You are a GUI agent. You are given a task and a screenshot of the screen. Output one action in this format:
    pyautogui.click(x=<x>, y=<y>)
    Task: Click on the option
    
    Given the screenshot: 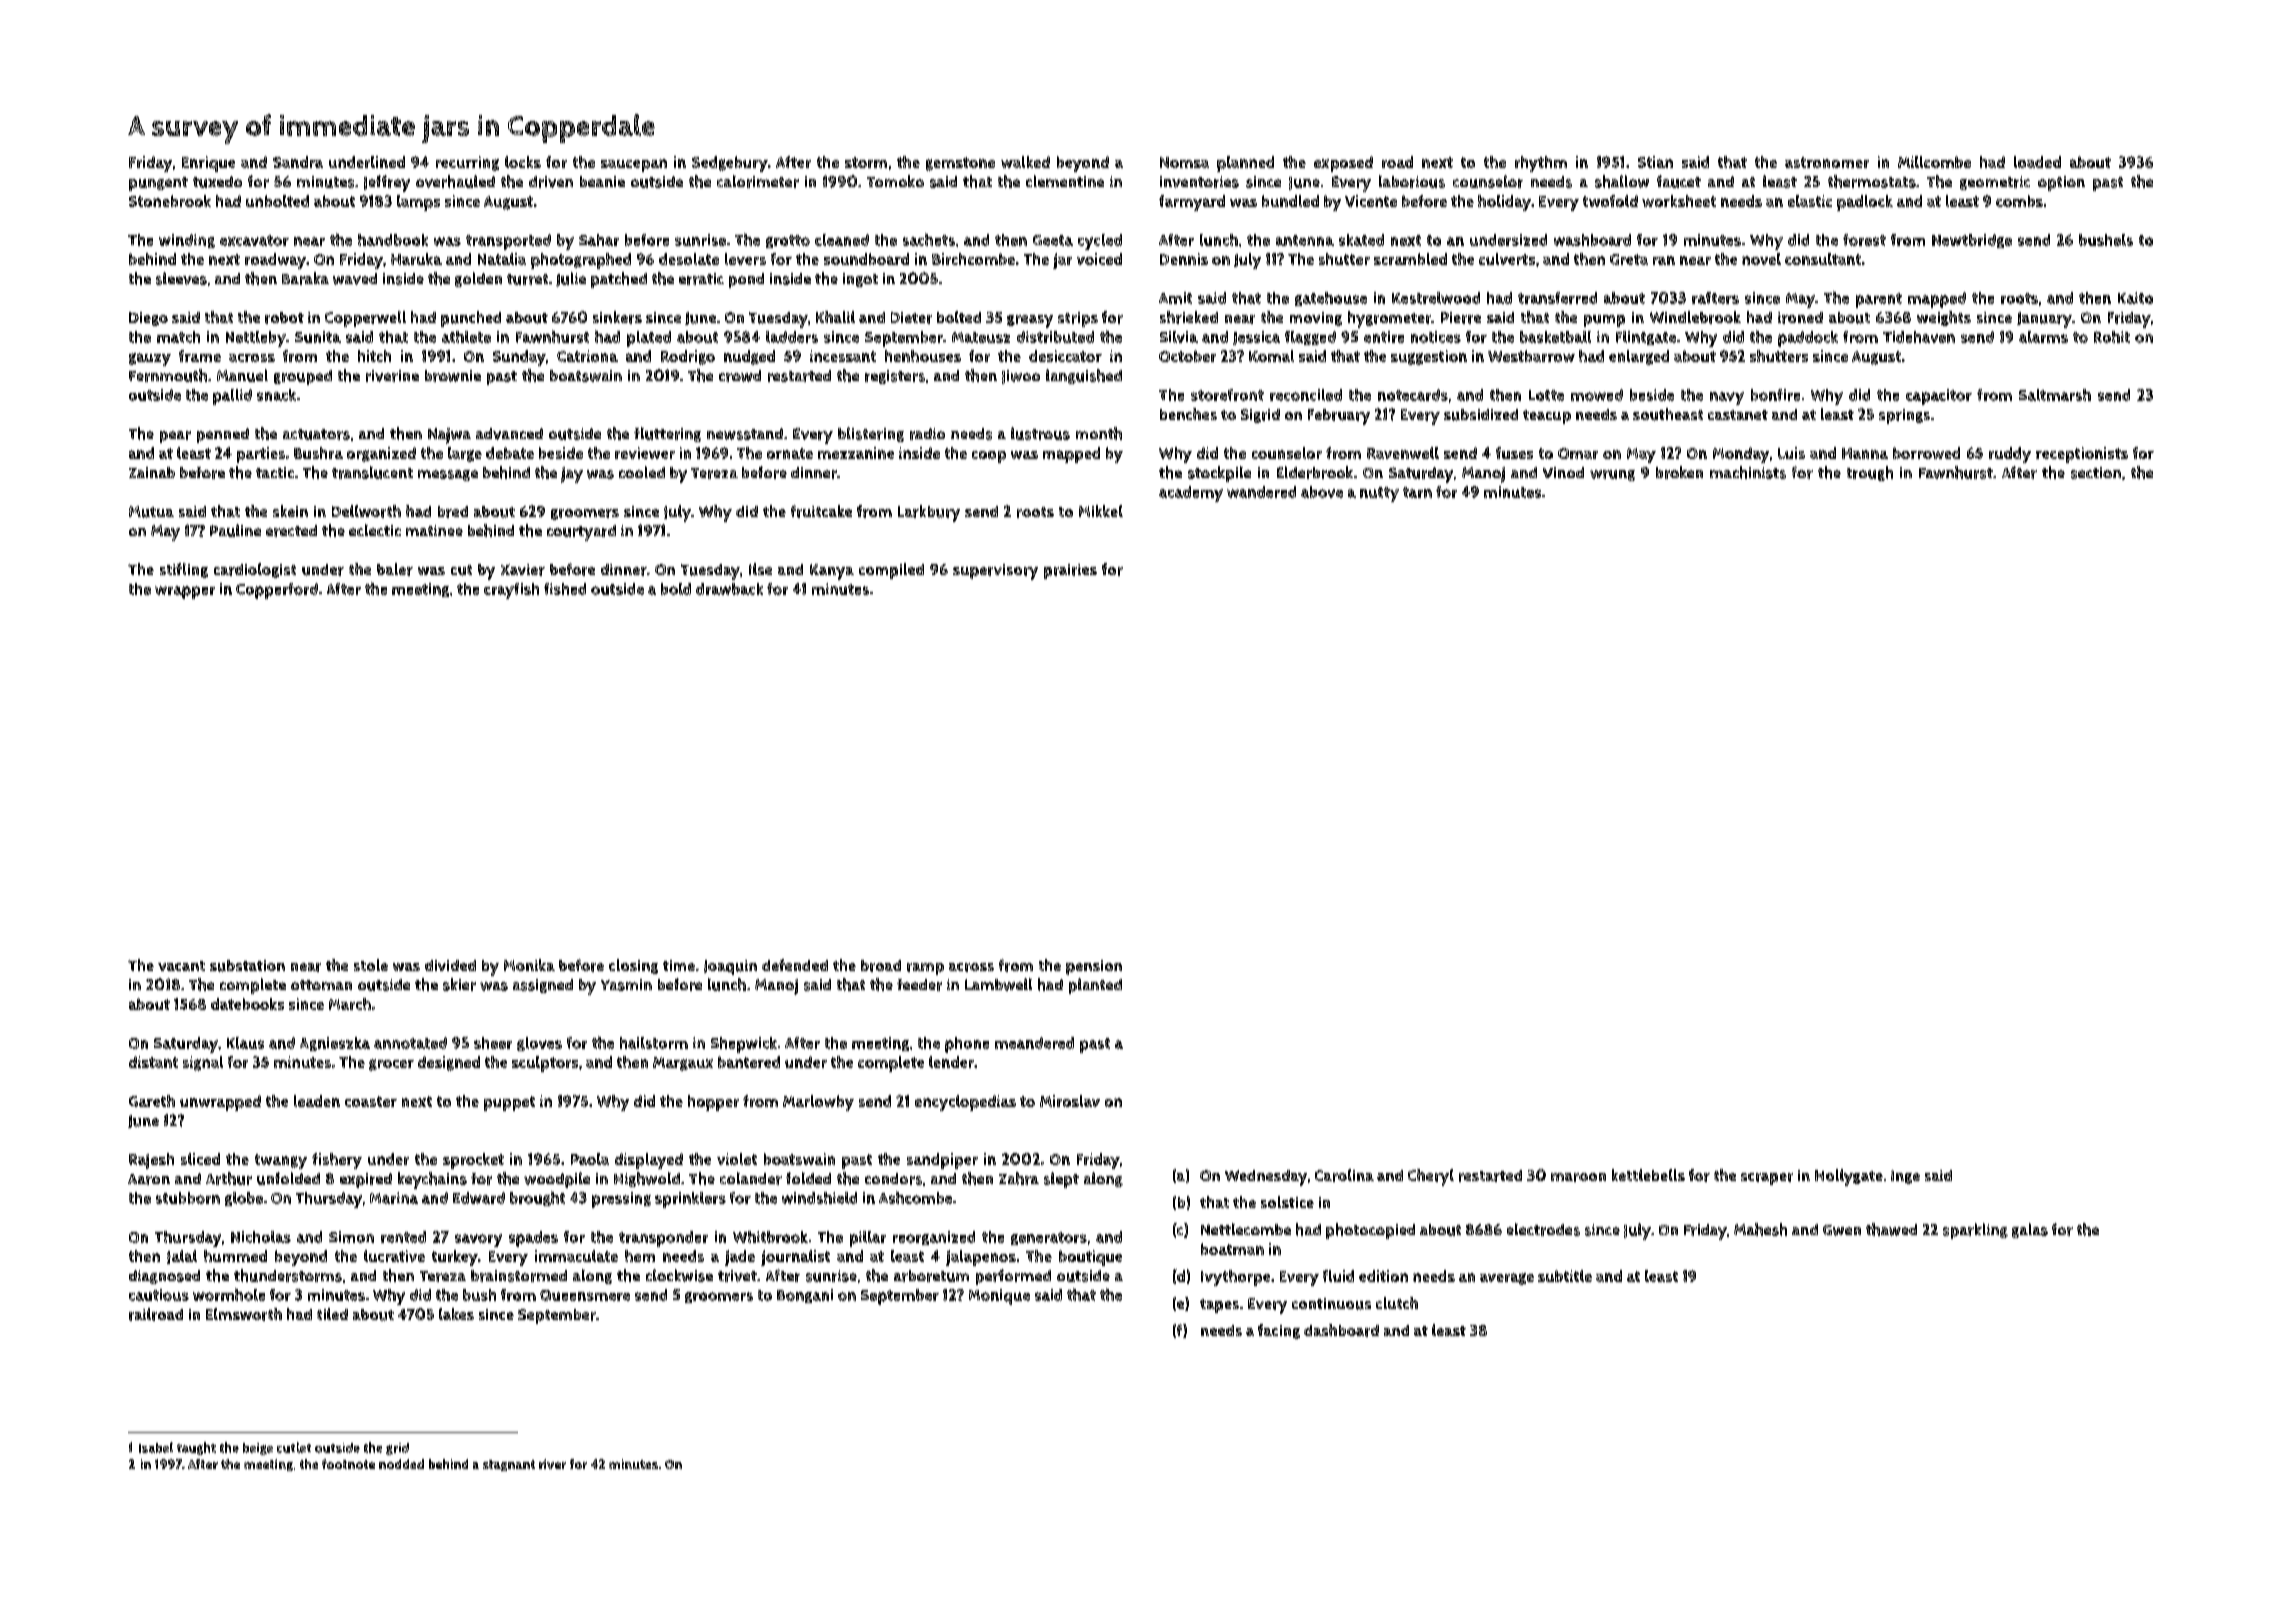 What is the action you would take?
    pyautogui.click(x=2061, y=183)
